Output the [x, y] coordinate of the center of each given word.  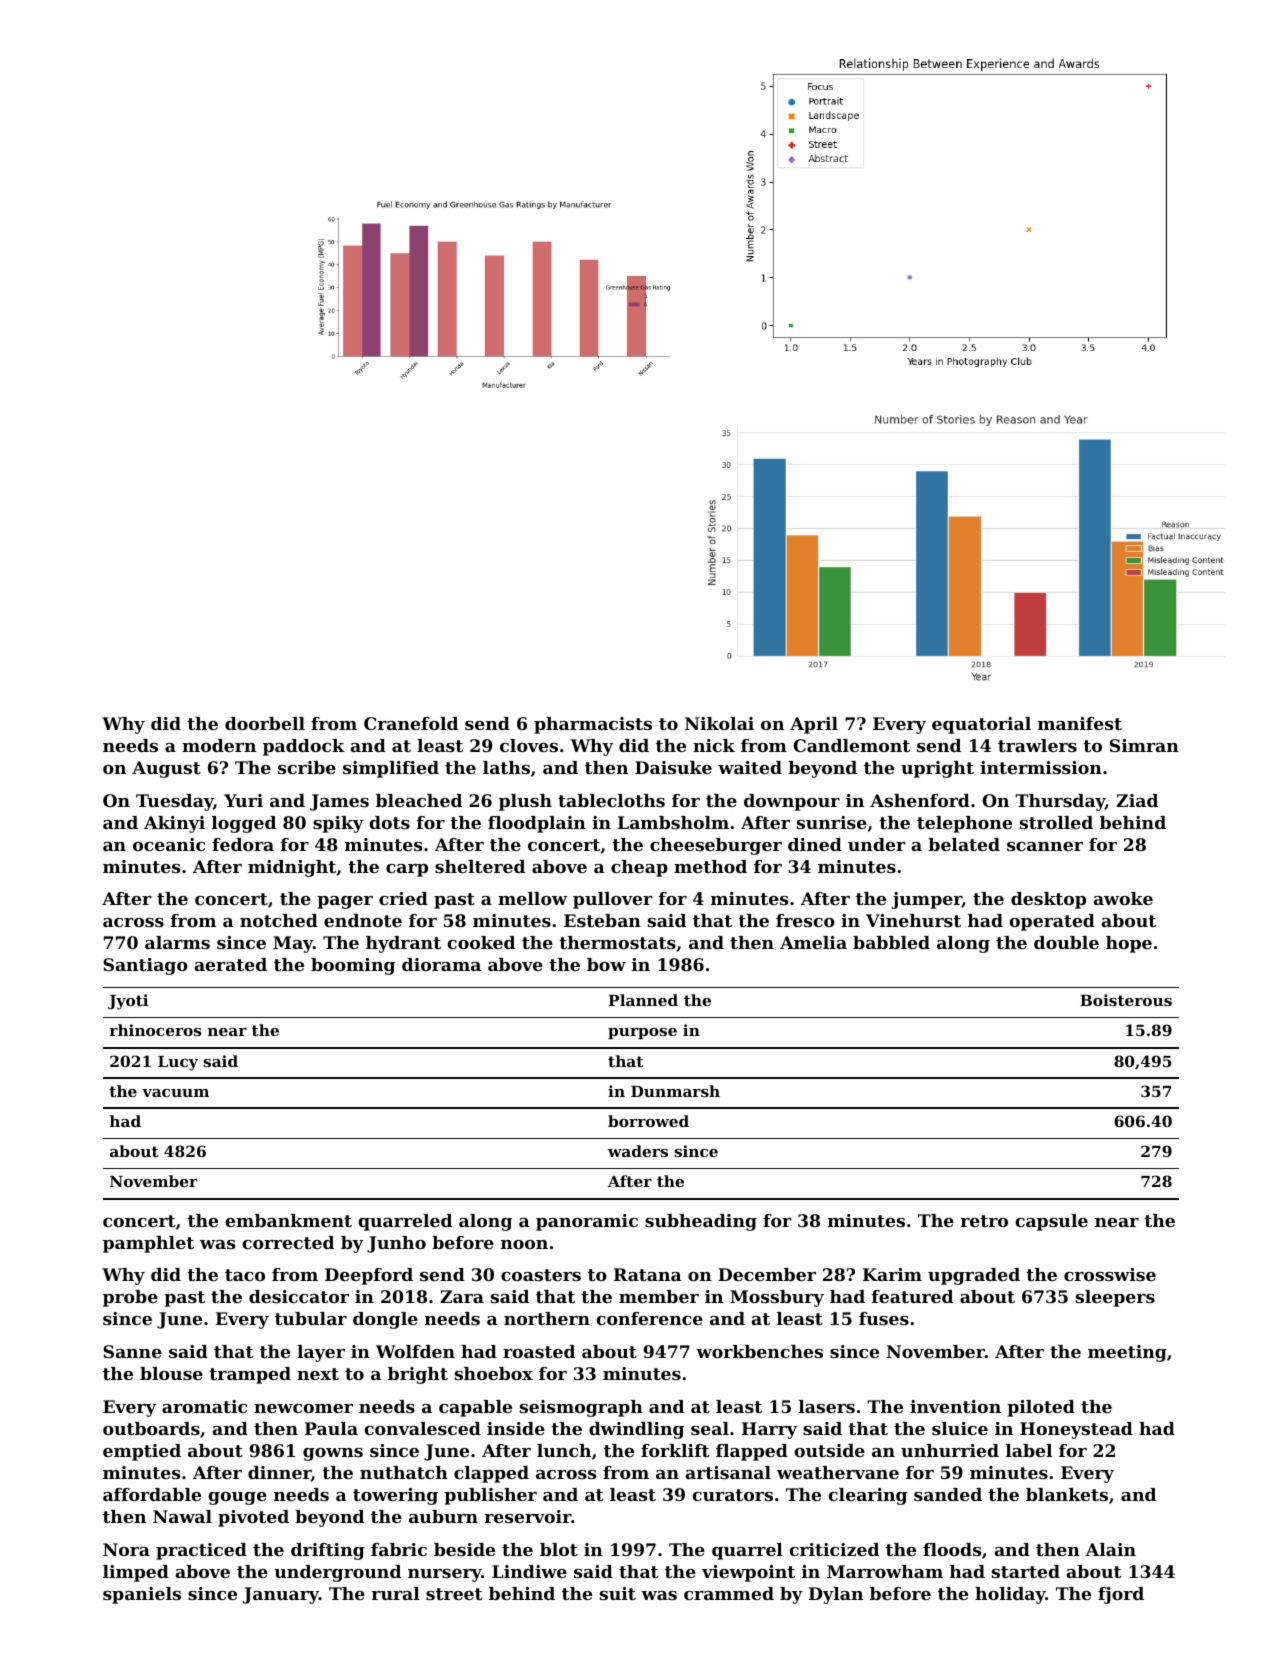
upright [937, 769]
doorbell [265, 723]
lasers [827, 1406]
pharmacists [593, 725]
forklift [675, 1450]
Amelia [813, 942]
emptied [142, 1452]
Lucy [178, 1063]
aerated [231, 964]
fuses [884, 1318]
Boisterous [1126, 1000]
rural [396, 1593]
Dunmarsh [675, 1091]
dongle [385, 1320]
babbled [891, 942]
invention [955, 1406]
